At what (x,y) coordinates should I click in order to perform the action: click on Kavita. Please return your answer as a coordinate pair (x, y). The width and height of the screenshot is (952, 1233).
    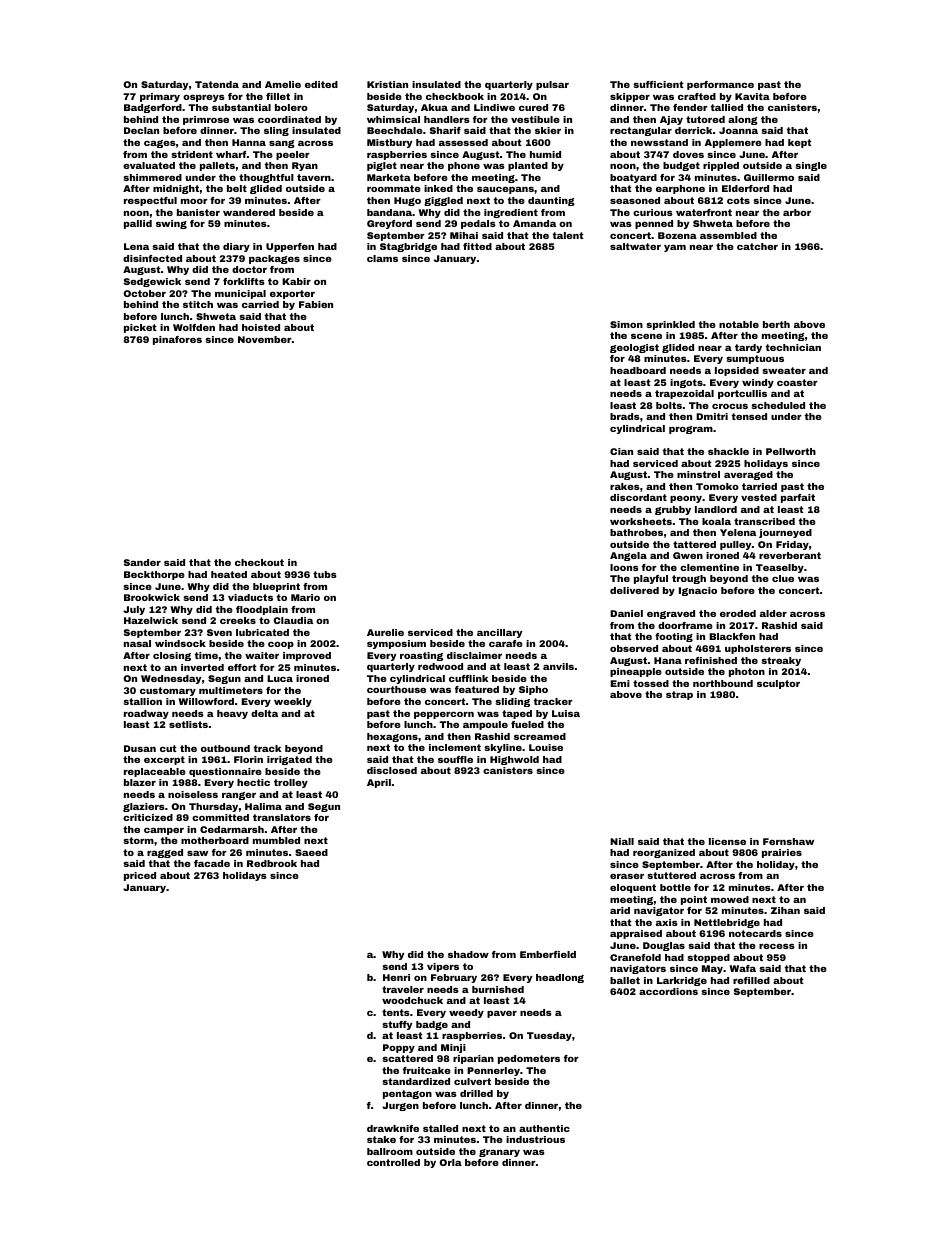
    Looking at the image, I should click on (752, 96).
